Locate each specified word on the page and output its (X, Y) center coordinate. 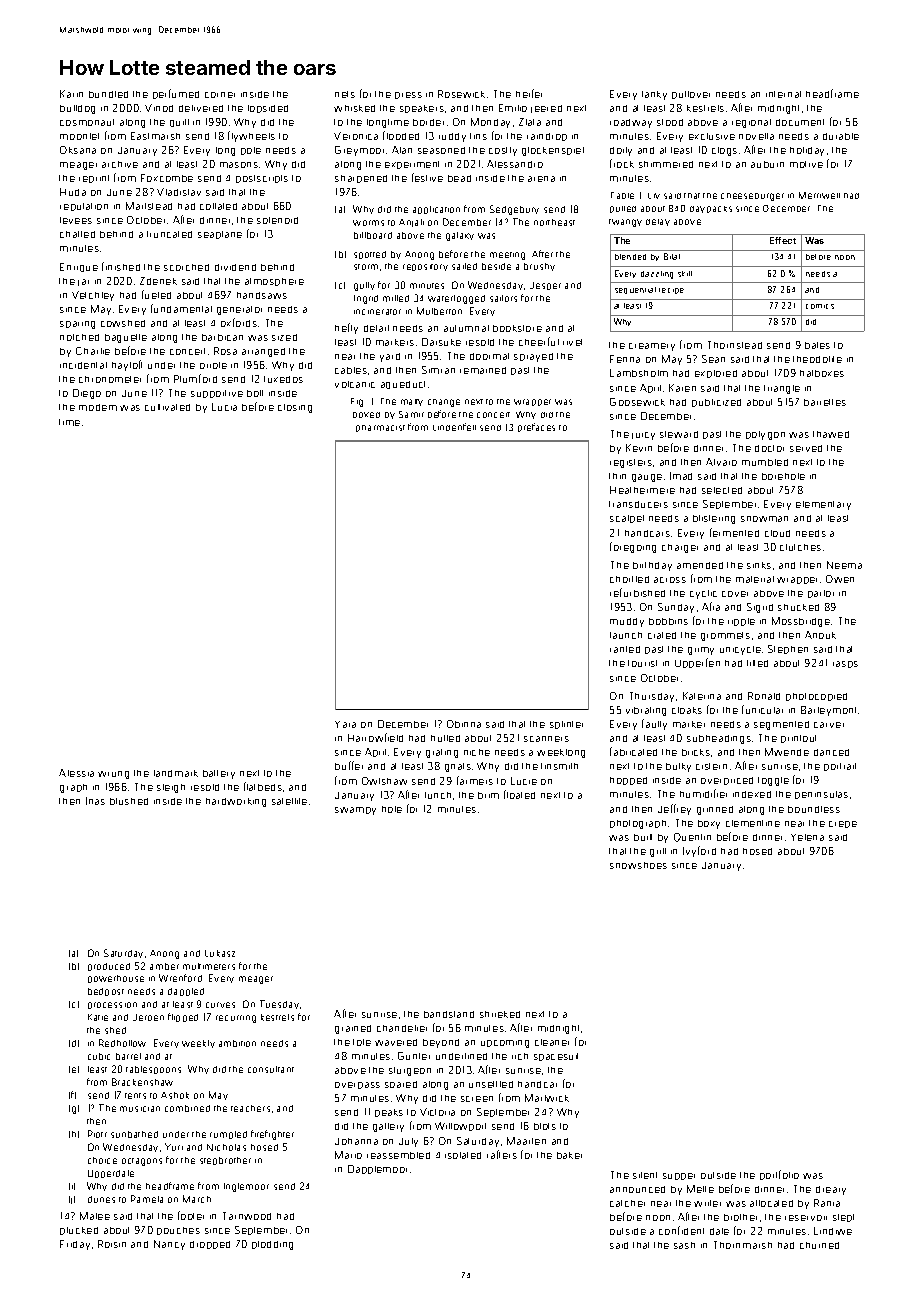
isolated (463, 1155)
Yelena (807, 837)
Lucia (224, 407)
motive (806, 164)
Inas (95, 801)
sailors (503, 298)
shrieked (500, 1014)
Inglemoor (246, 1187)
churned (819, 1245)
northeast (554, 222)
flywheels (251, 136)
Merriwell (819, 195)
